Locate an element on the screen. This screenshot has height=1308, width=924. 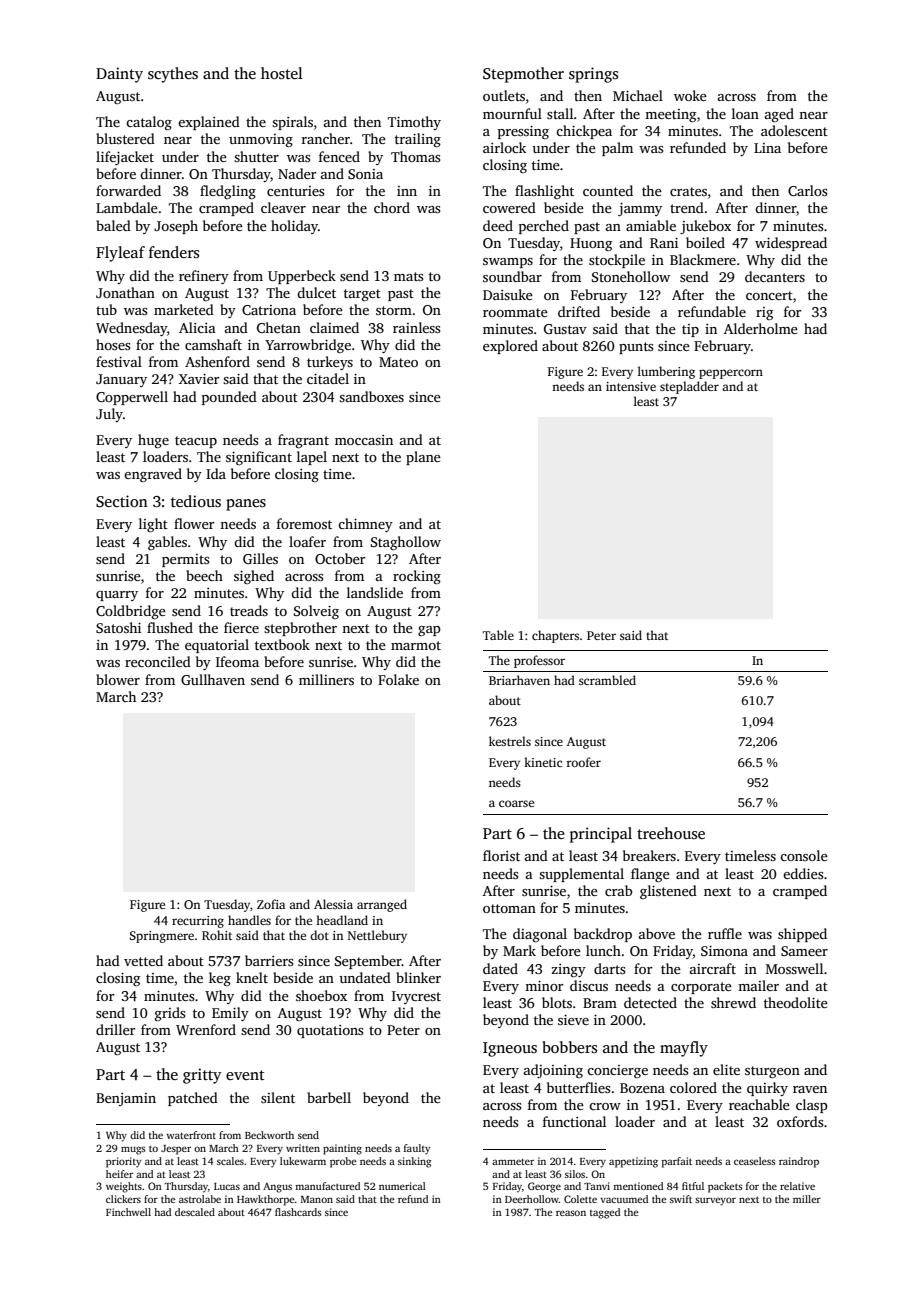
treehouse is located at coordinates (671, 833).
